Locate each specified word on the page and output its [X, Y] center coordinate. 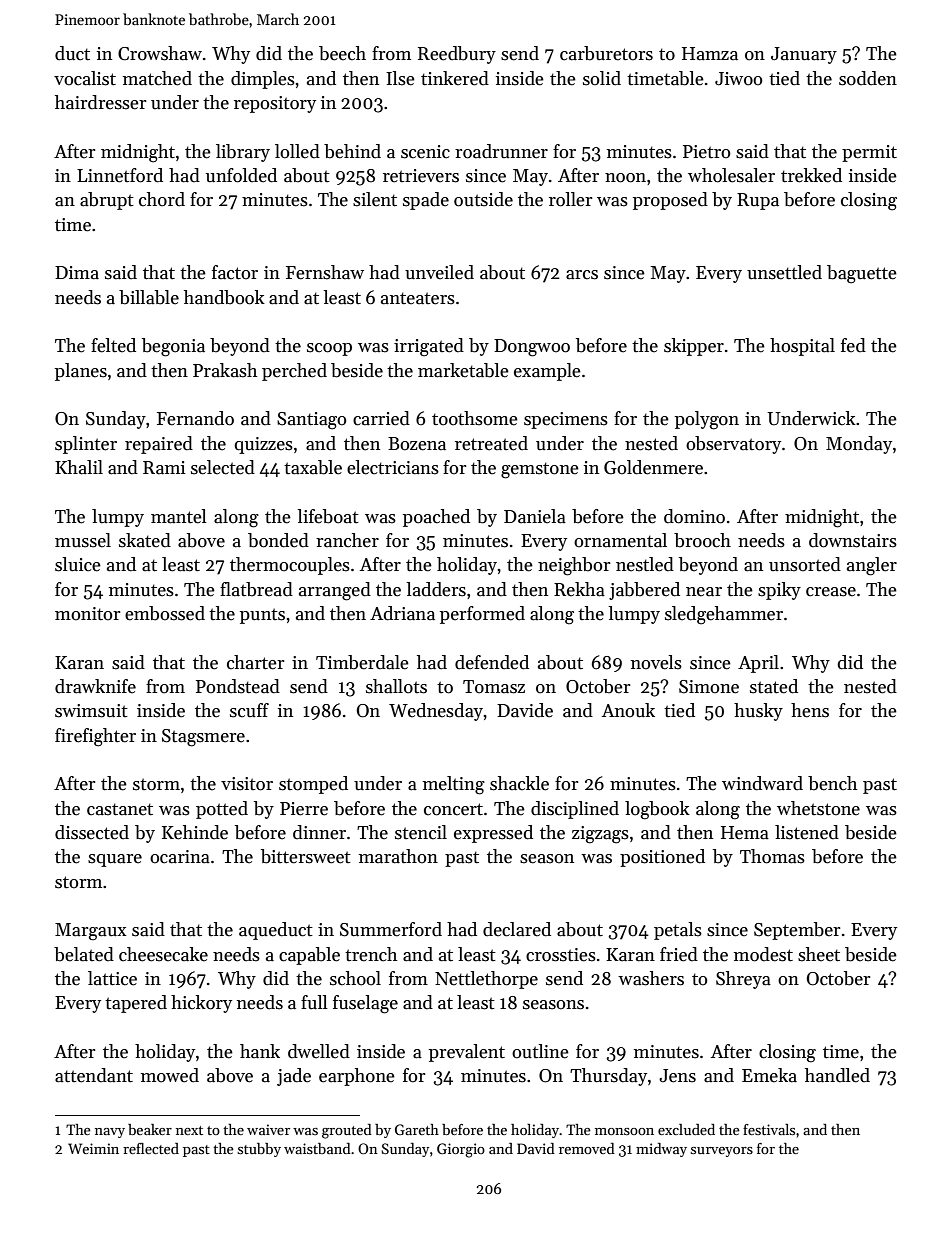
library [243, 153]
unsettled [784, 272]
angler [872, 566]
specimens [566, 420]
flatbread [256, 589]
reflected [151, 1148]
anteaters [418, 298]
